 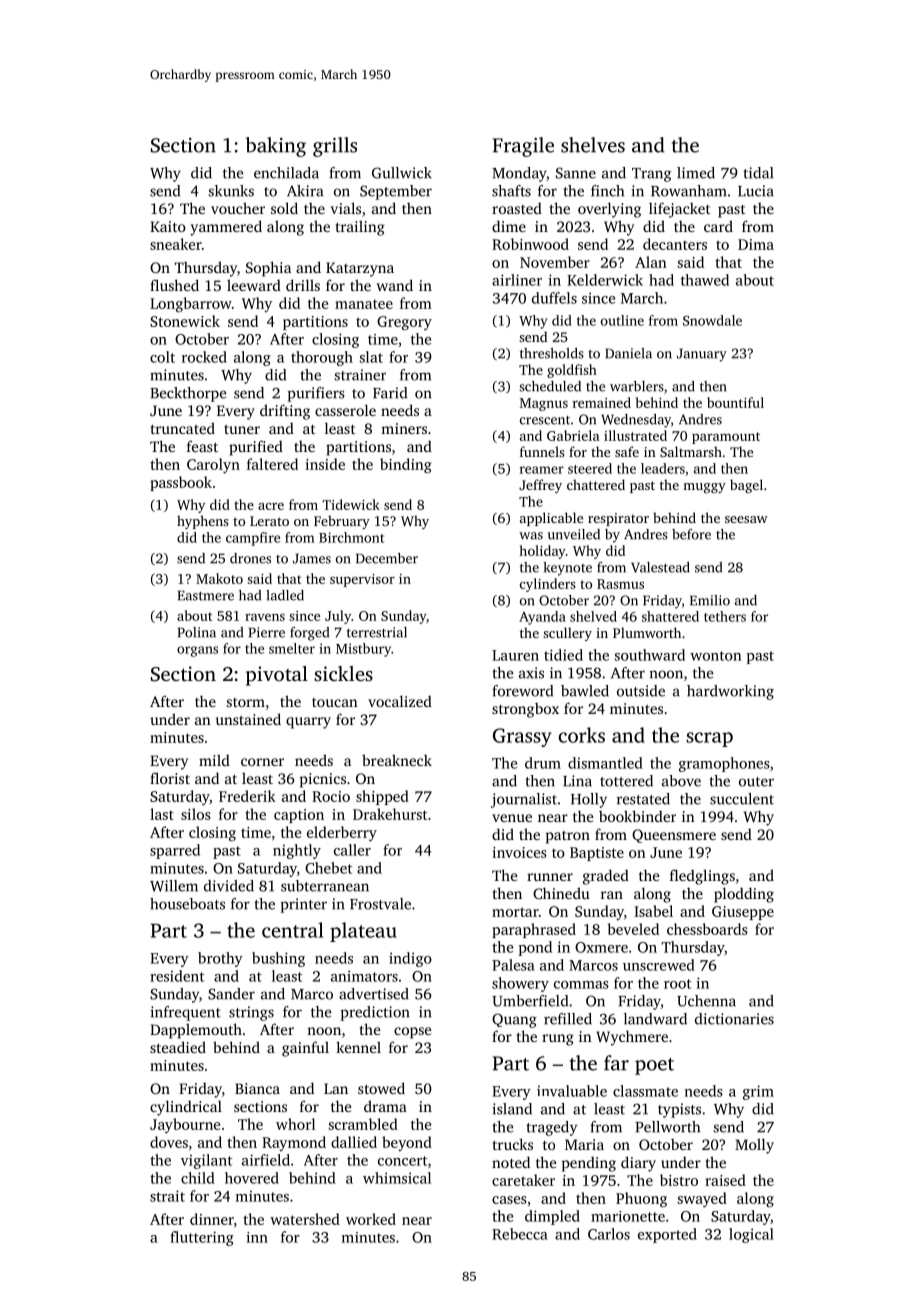 I want to click on steadied, so click(x=178, y=1047).
